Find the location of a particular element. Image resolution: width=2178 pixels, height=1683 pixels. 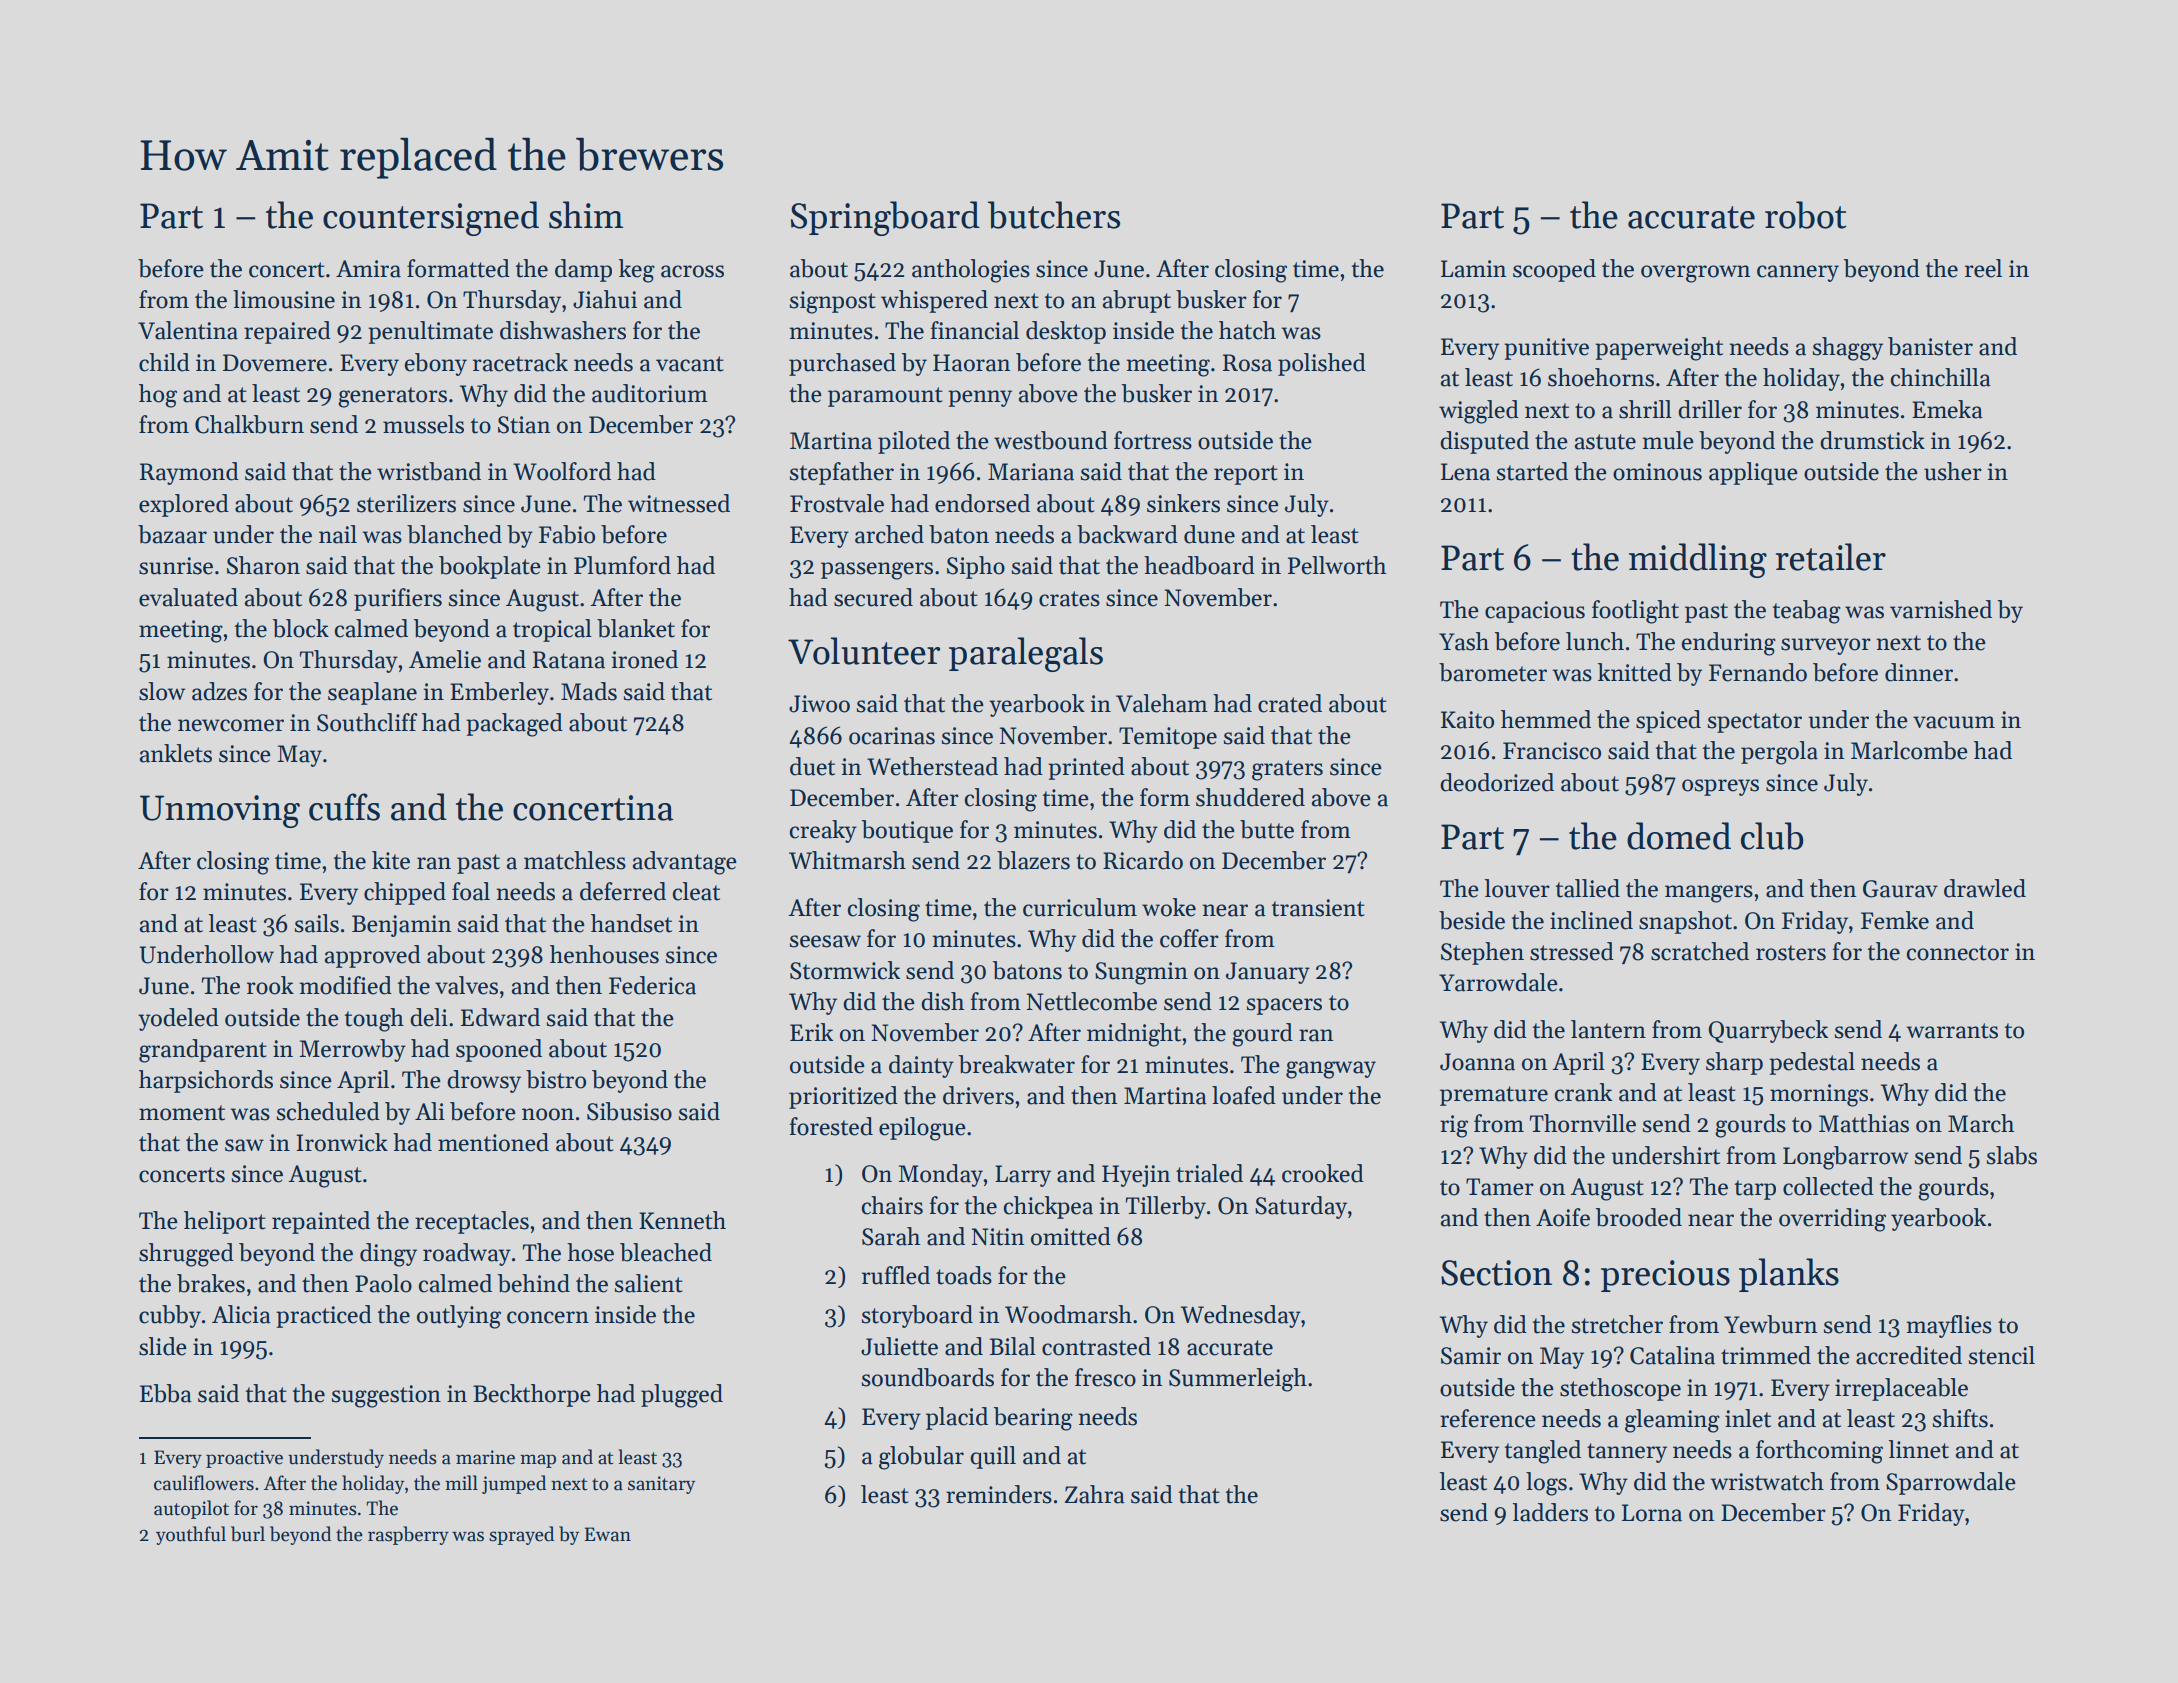

Stian is located at coordinates (524, 425).
